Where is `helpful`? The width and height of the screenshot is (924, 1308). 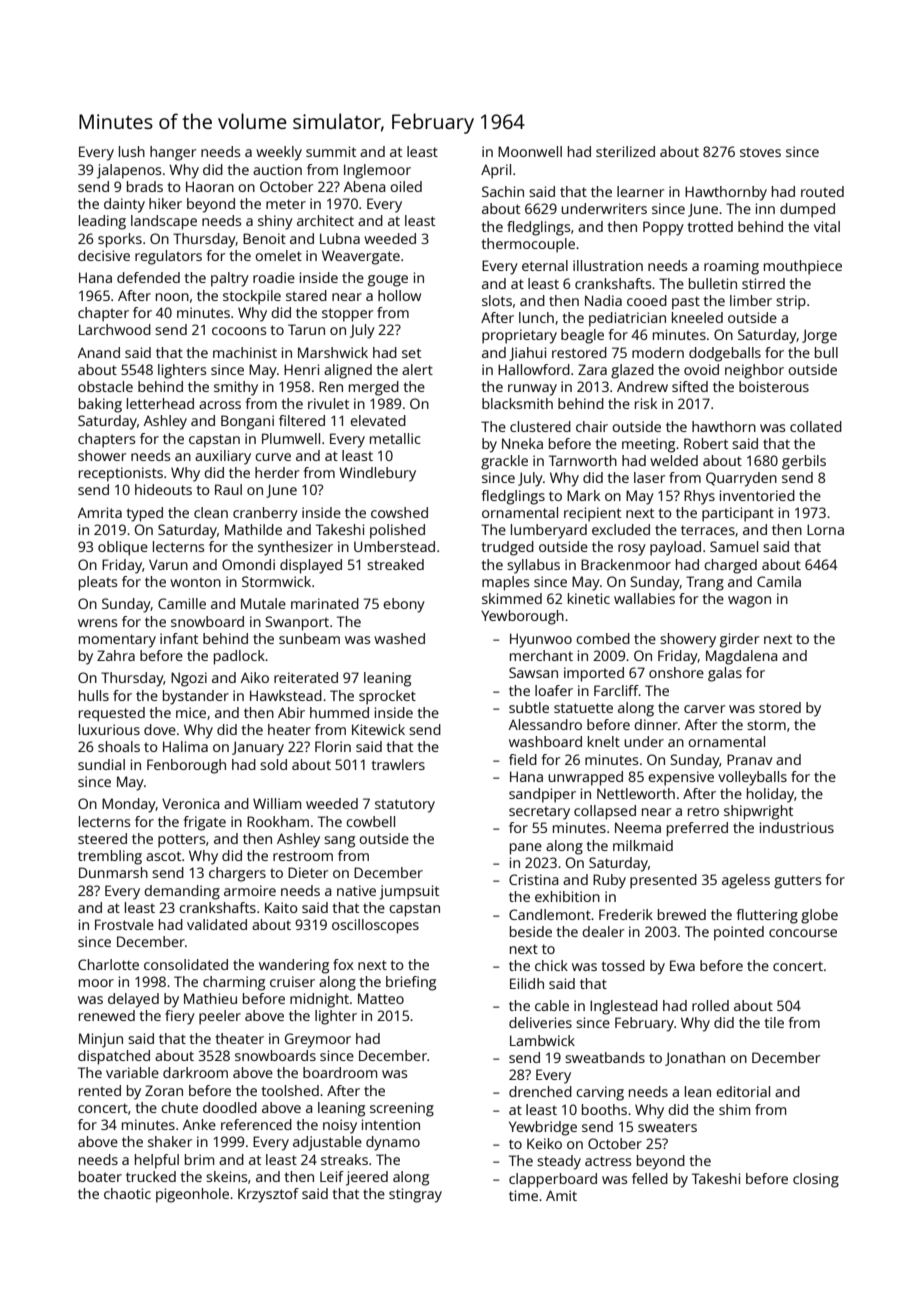
helpful is located at coordinates (157, 1161).
